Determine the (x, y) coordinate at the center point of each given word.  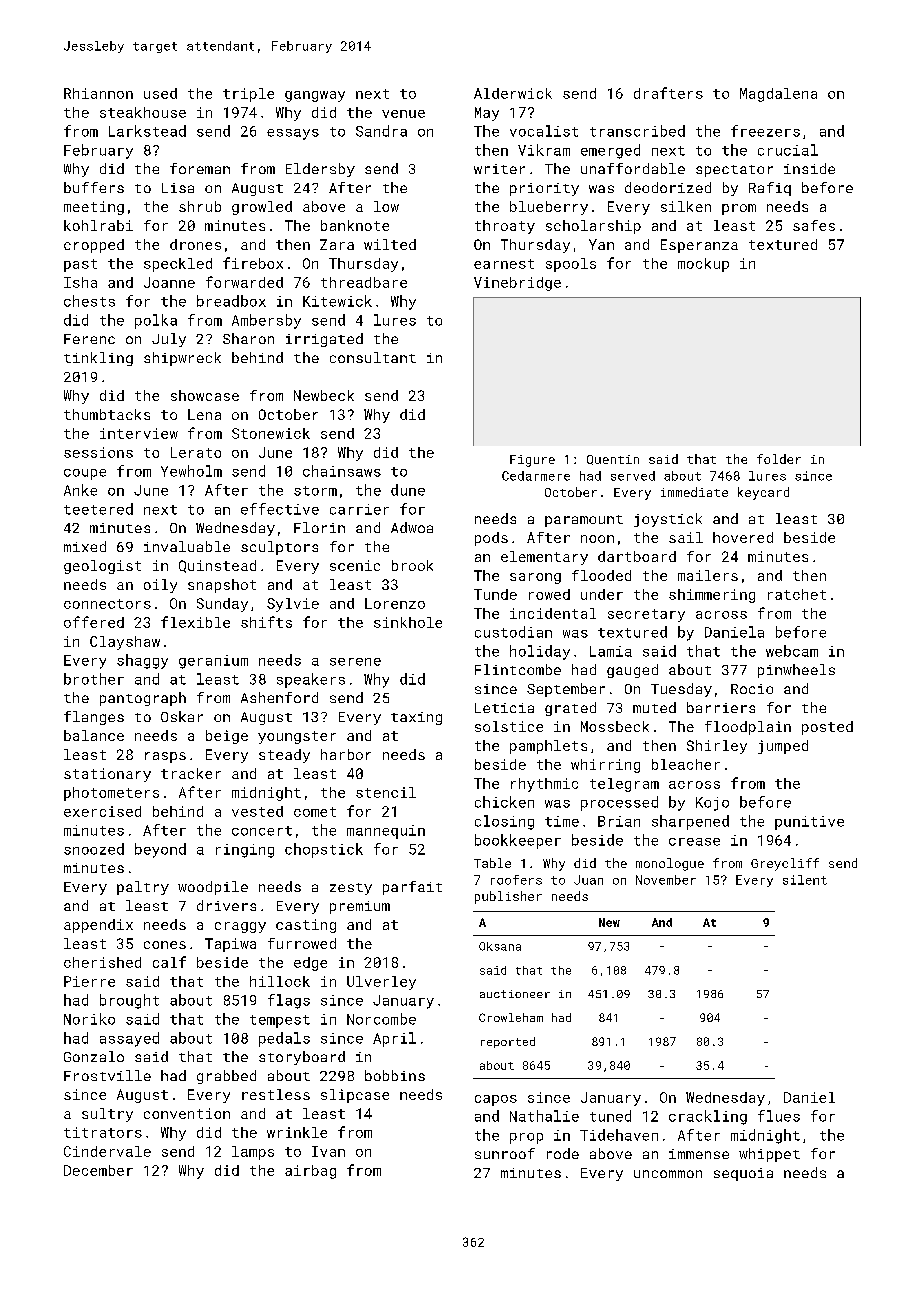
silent (805, 880)
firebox (253, 263)
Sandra (381, 131)
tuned (610, 1116)
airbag (310, 1172)
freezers (765, 131)
